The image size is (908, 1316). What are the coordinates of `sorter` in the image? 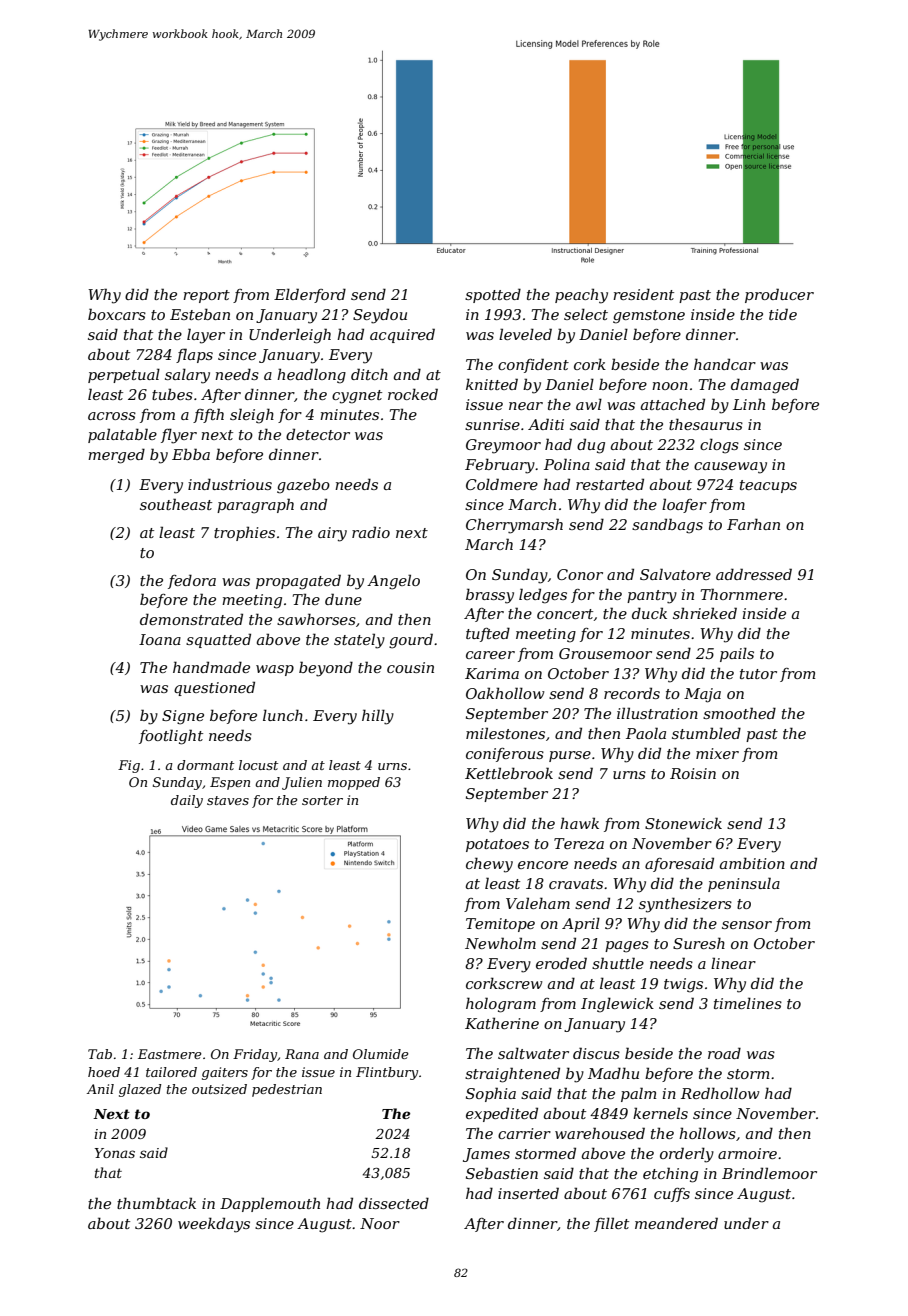 It's located at (322, 800).
